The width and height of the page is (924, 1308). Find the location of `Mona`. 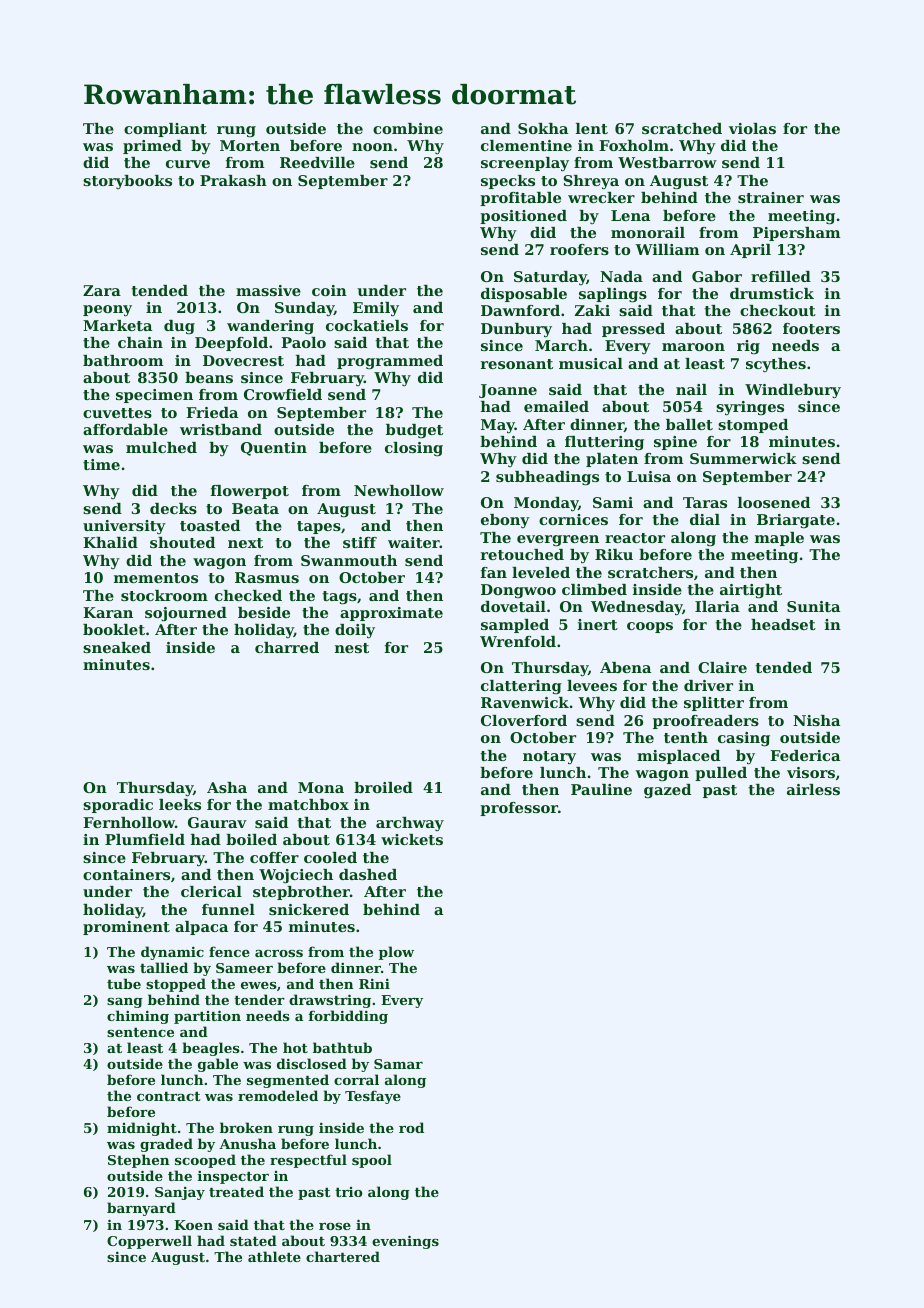

Mona is located at coordinates (321, 787).
